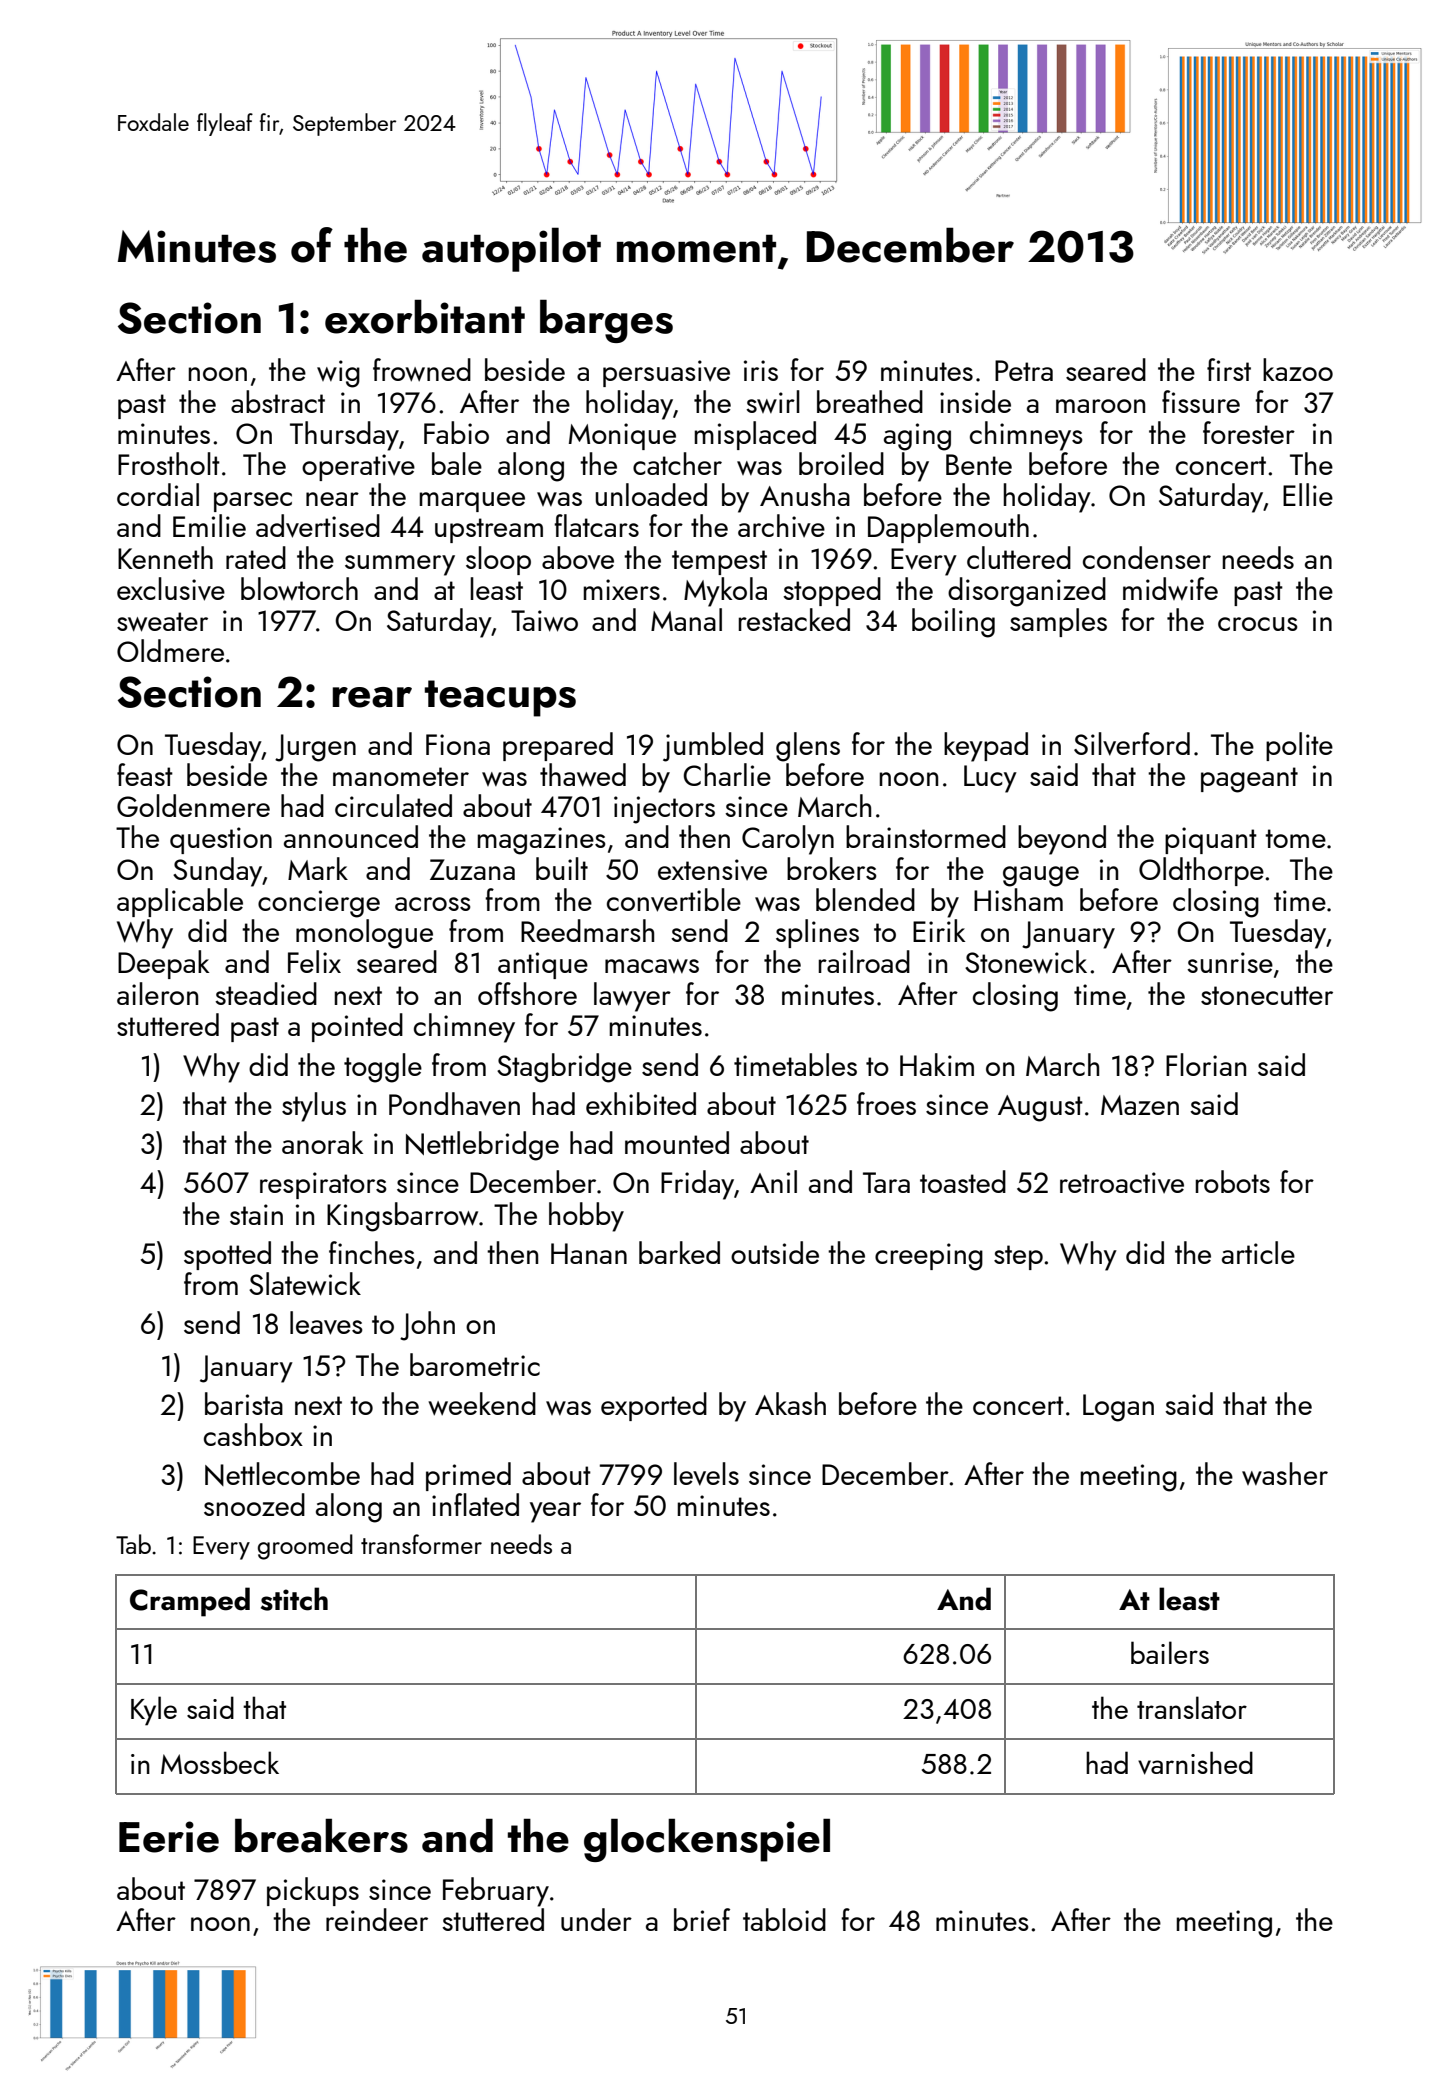  What do you see at coordinates (1195, 1763) in the screenshot?
I see `varnished` at bounding box center [1195, 1763].
